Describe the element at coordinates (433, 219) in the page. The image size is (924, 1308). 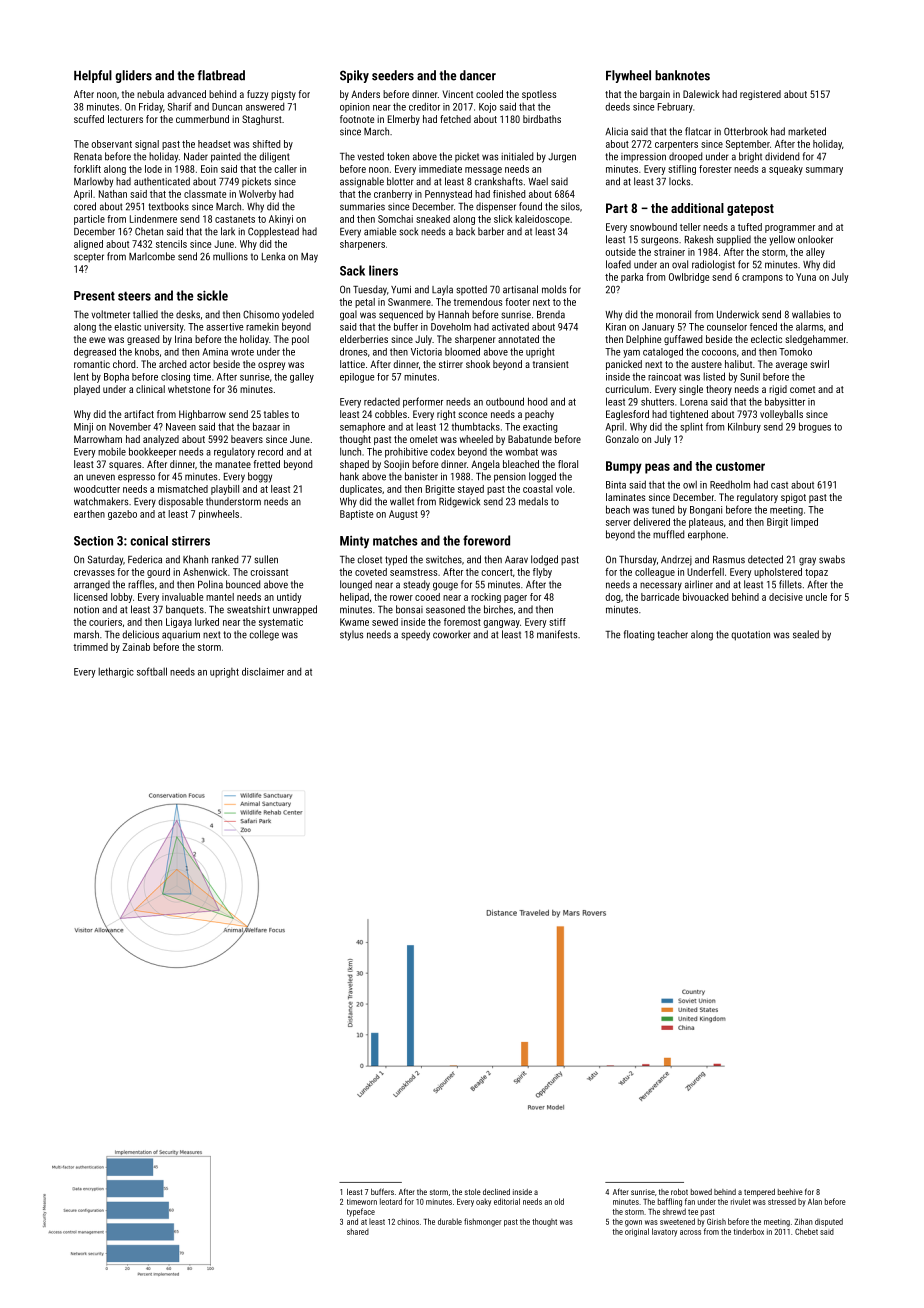
I see `sneaked` at that location.
